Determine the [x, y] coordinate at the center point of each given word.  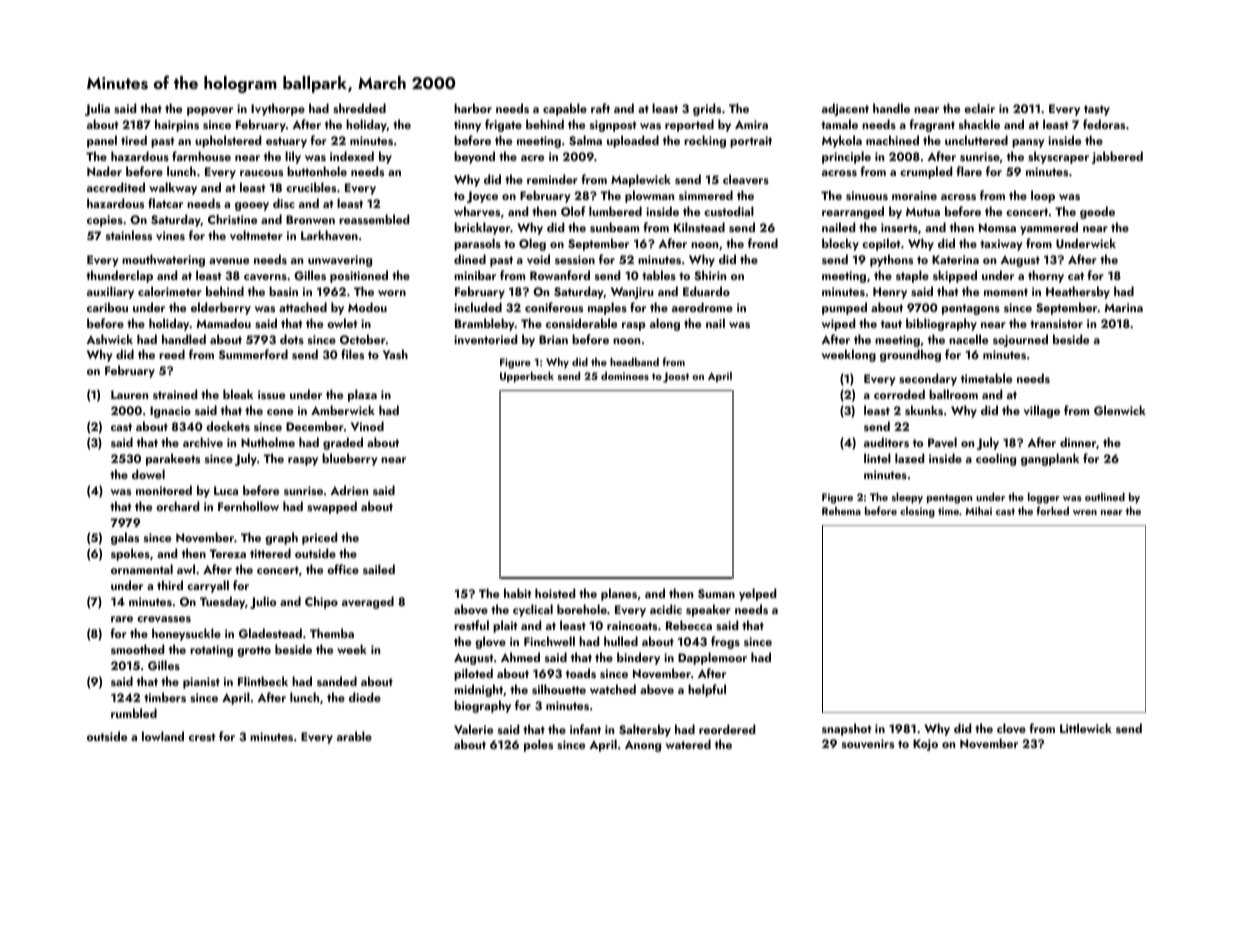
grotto [254, 651]
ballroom [953, 394]
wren [1085, 512]
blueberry [350, 459]
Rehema [841, 511]
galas [125, 538]
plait [505, 626]
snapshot [847, 729]
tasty [1097, 110]
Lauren [129, 394]
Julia [97, 109]
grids [707, 109]
